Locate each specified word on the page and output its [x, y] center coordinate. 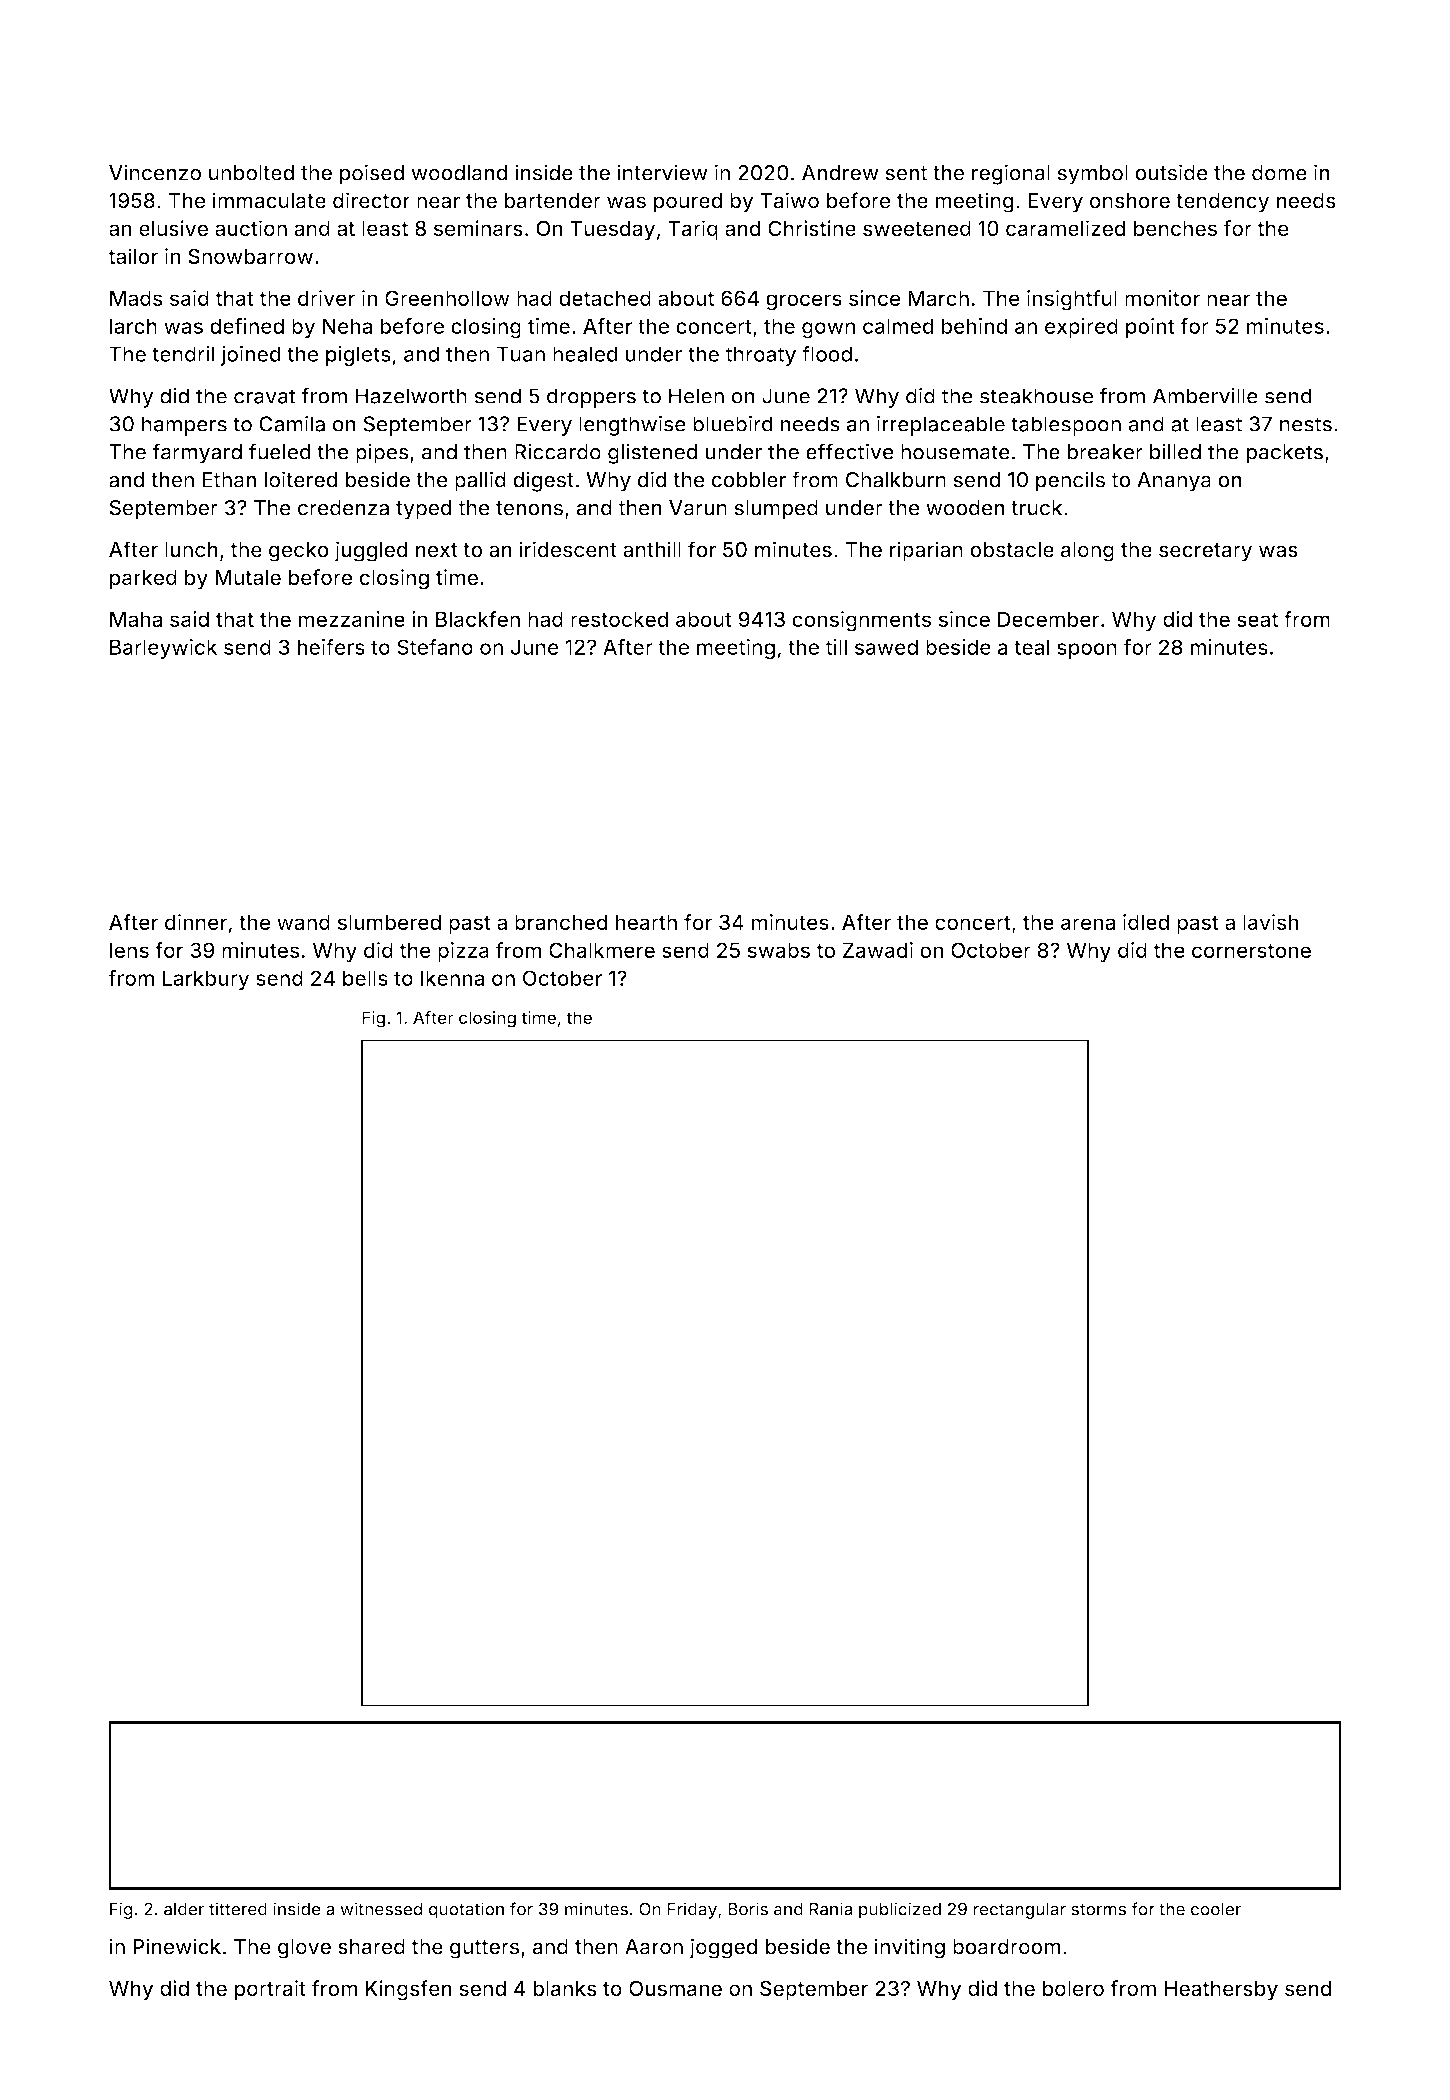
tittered [238, 1909]
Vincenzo [155, 172]
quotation [466, 1910]
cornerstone [1251, 951]
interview [662, 172]
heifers [331, 647]
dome [1279, 173]
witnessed [381, 1909]
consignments [861, 621]
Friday [692, 1910]
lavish [1271, 922]
